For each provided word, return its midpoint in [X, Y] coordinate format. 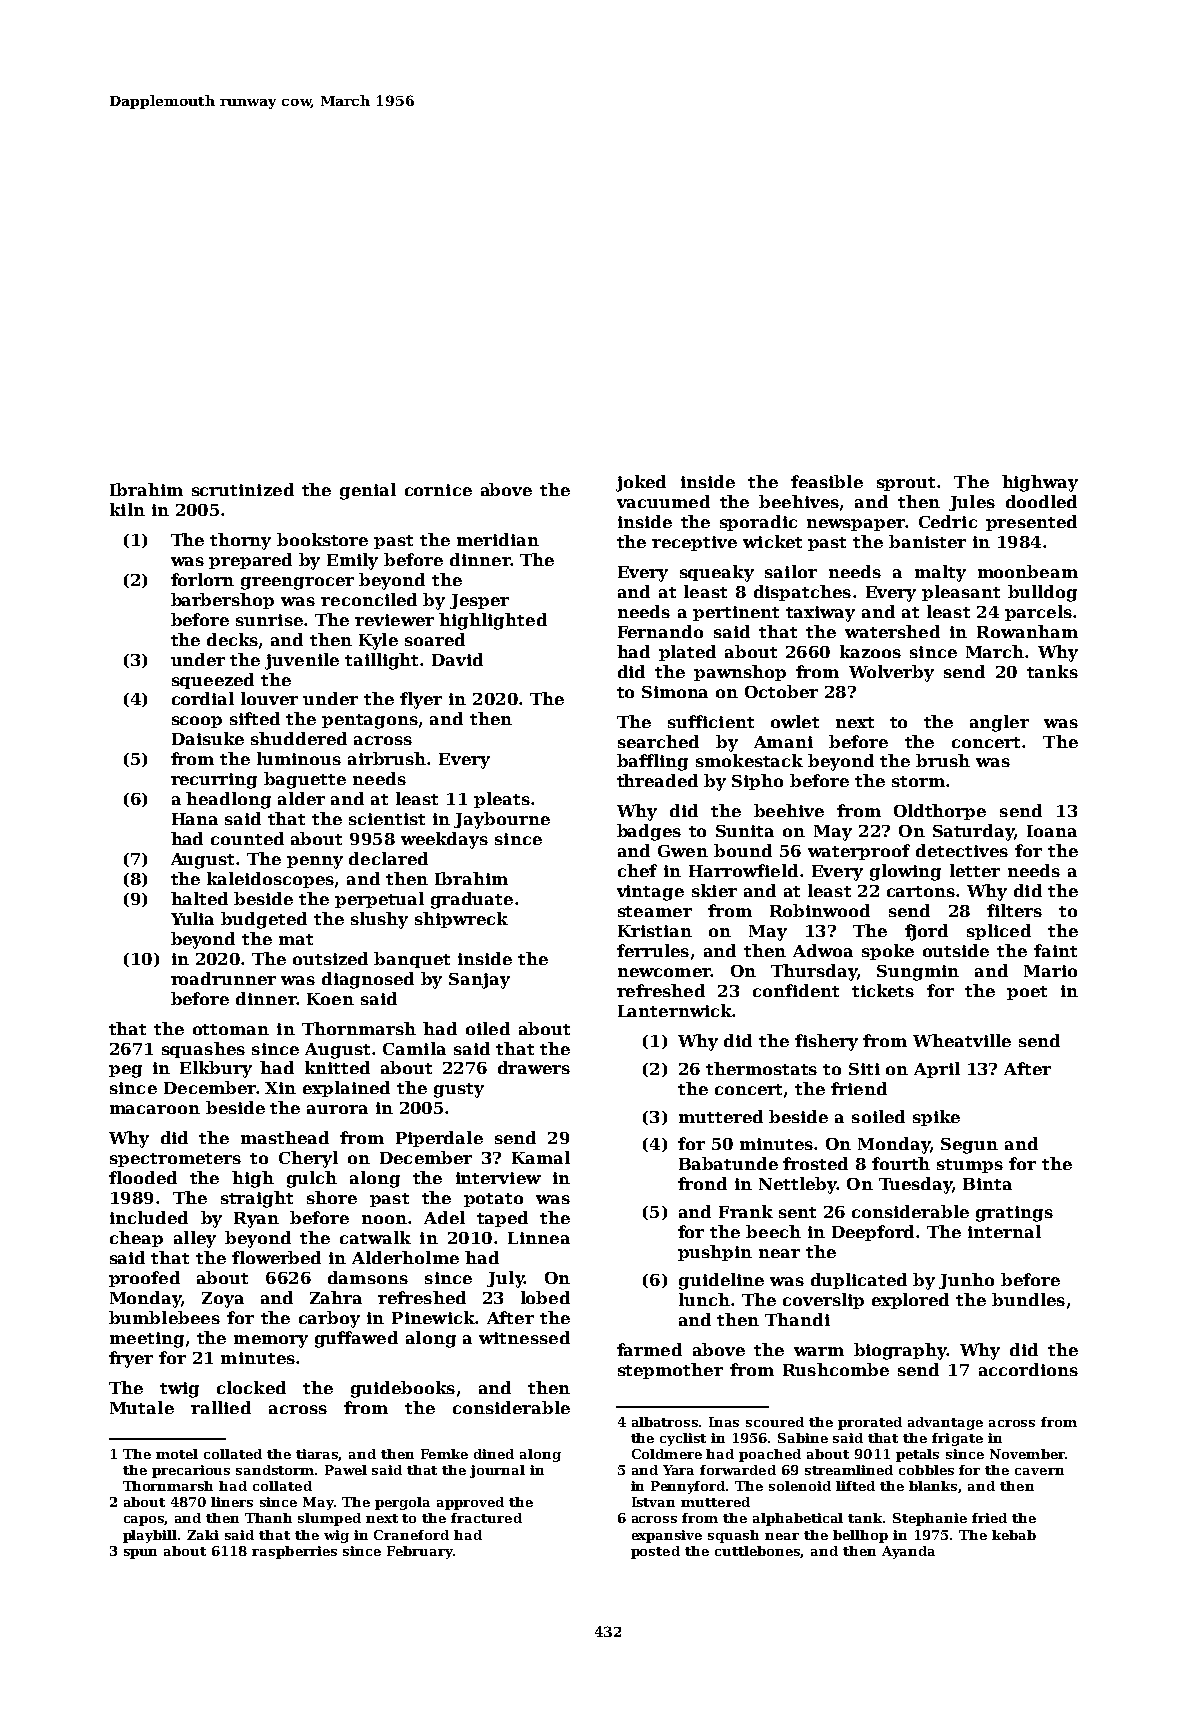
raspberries [294, 1552]
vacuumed [663, 501]
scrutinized [243, 489]
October [781, 691]
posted [655, 1552]
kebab [1014, 1535]
